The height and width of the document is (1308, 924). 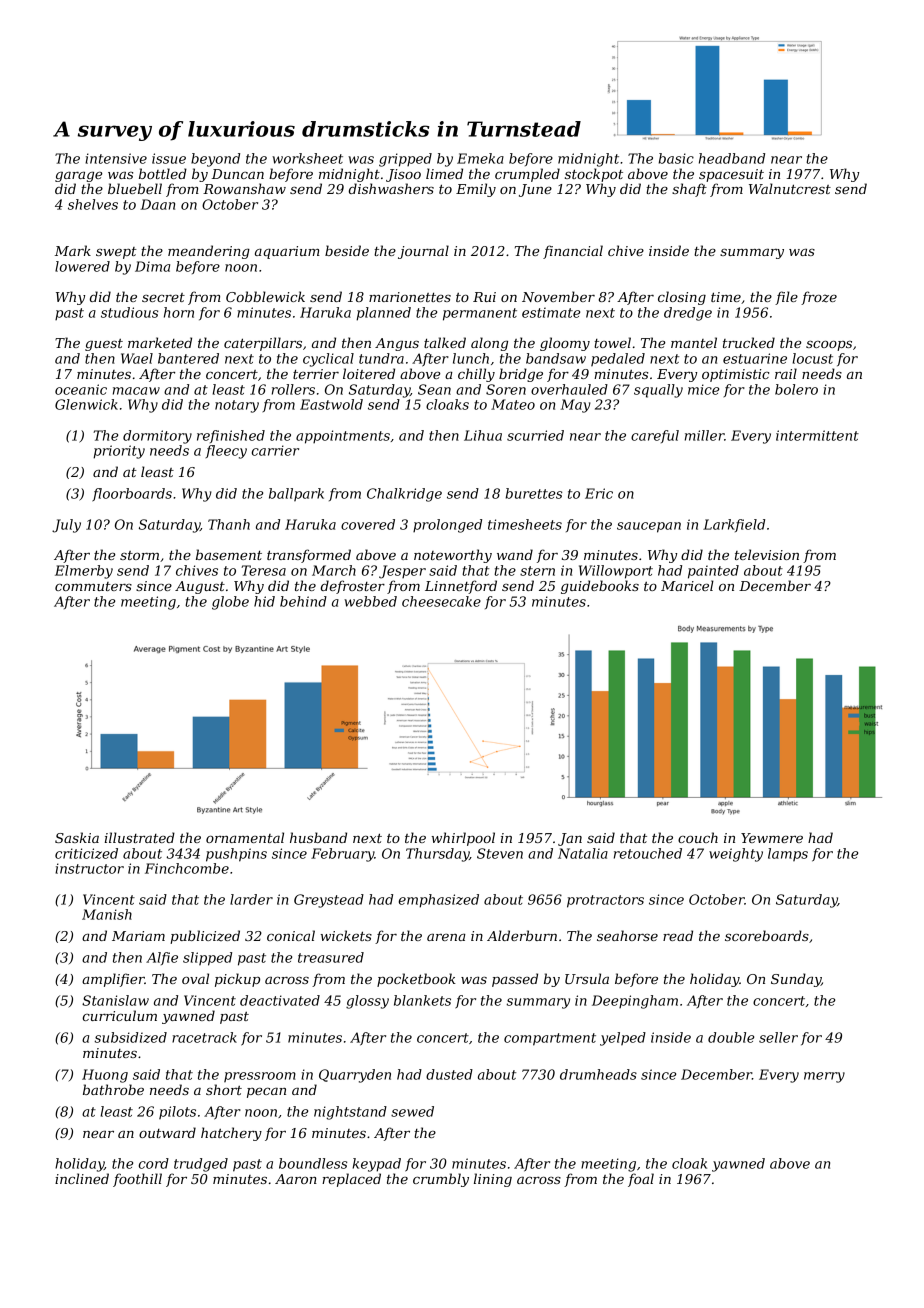 I want to click on commuters, so click(x=93, y=586).
